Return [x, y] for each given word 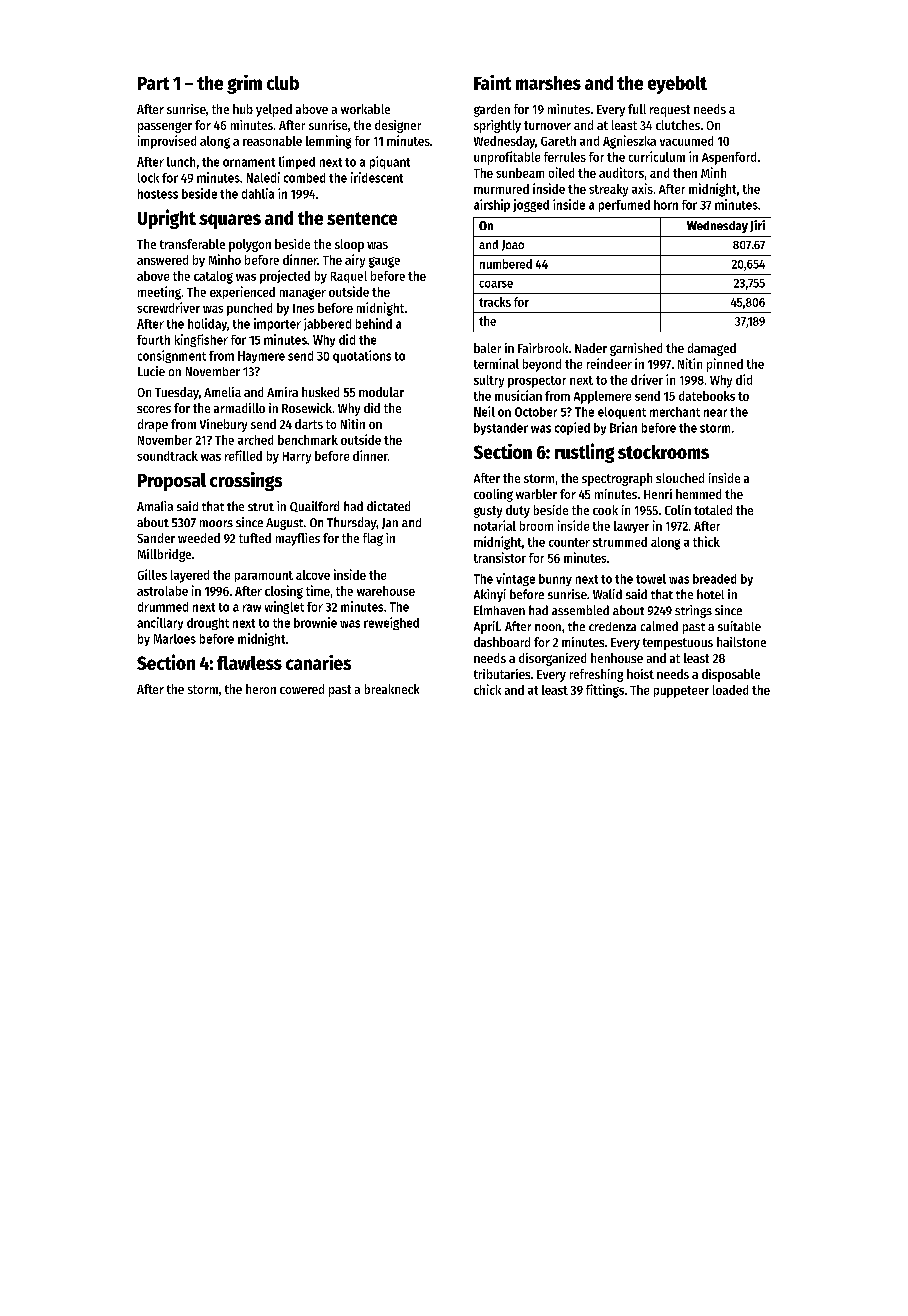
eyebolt [677, 85]
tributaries [502, 674]
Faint [492, 82]
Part [153, 83]
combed [304, 178]
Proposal [172, 482]
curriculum [657, 156]
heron [261, 689]
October [536, 412]
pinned [725, 365]
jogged [531, 205]
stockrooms [663, 452]
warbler [536, 494]
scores [154, 409]
